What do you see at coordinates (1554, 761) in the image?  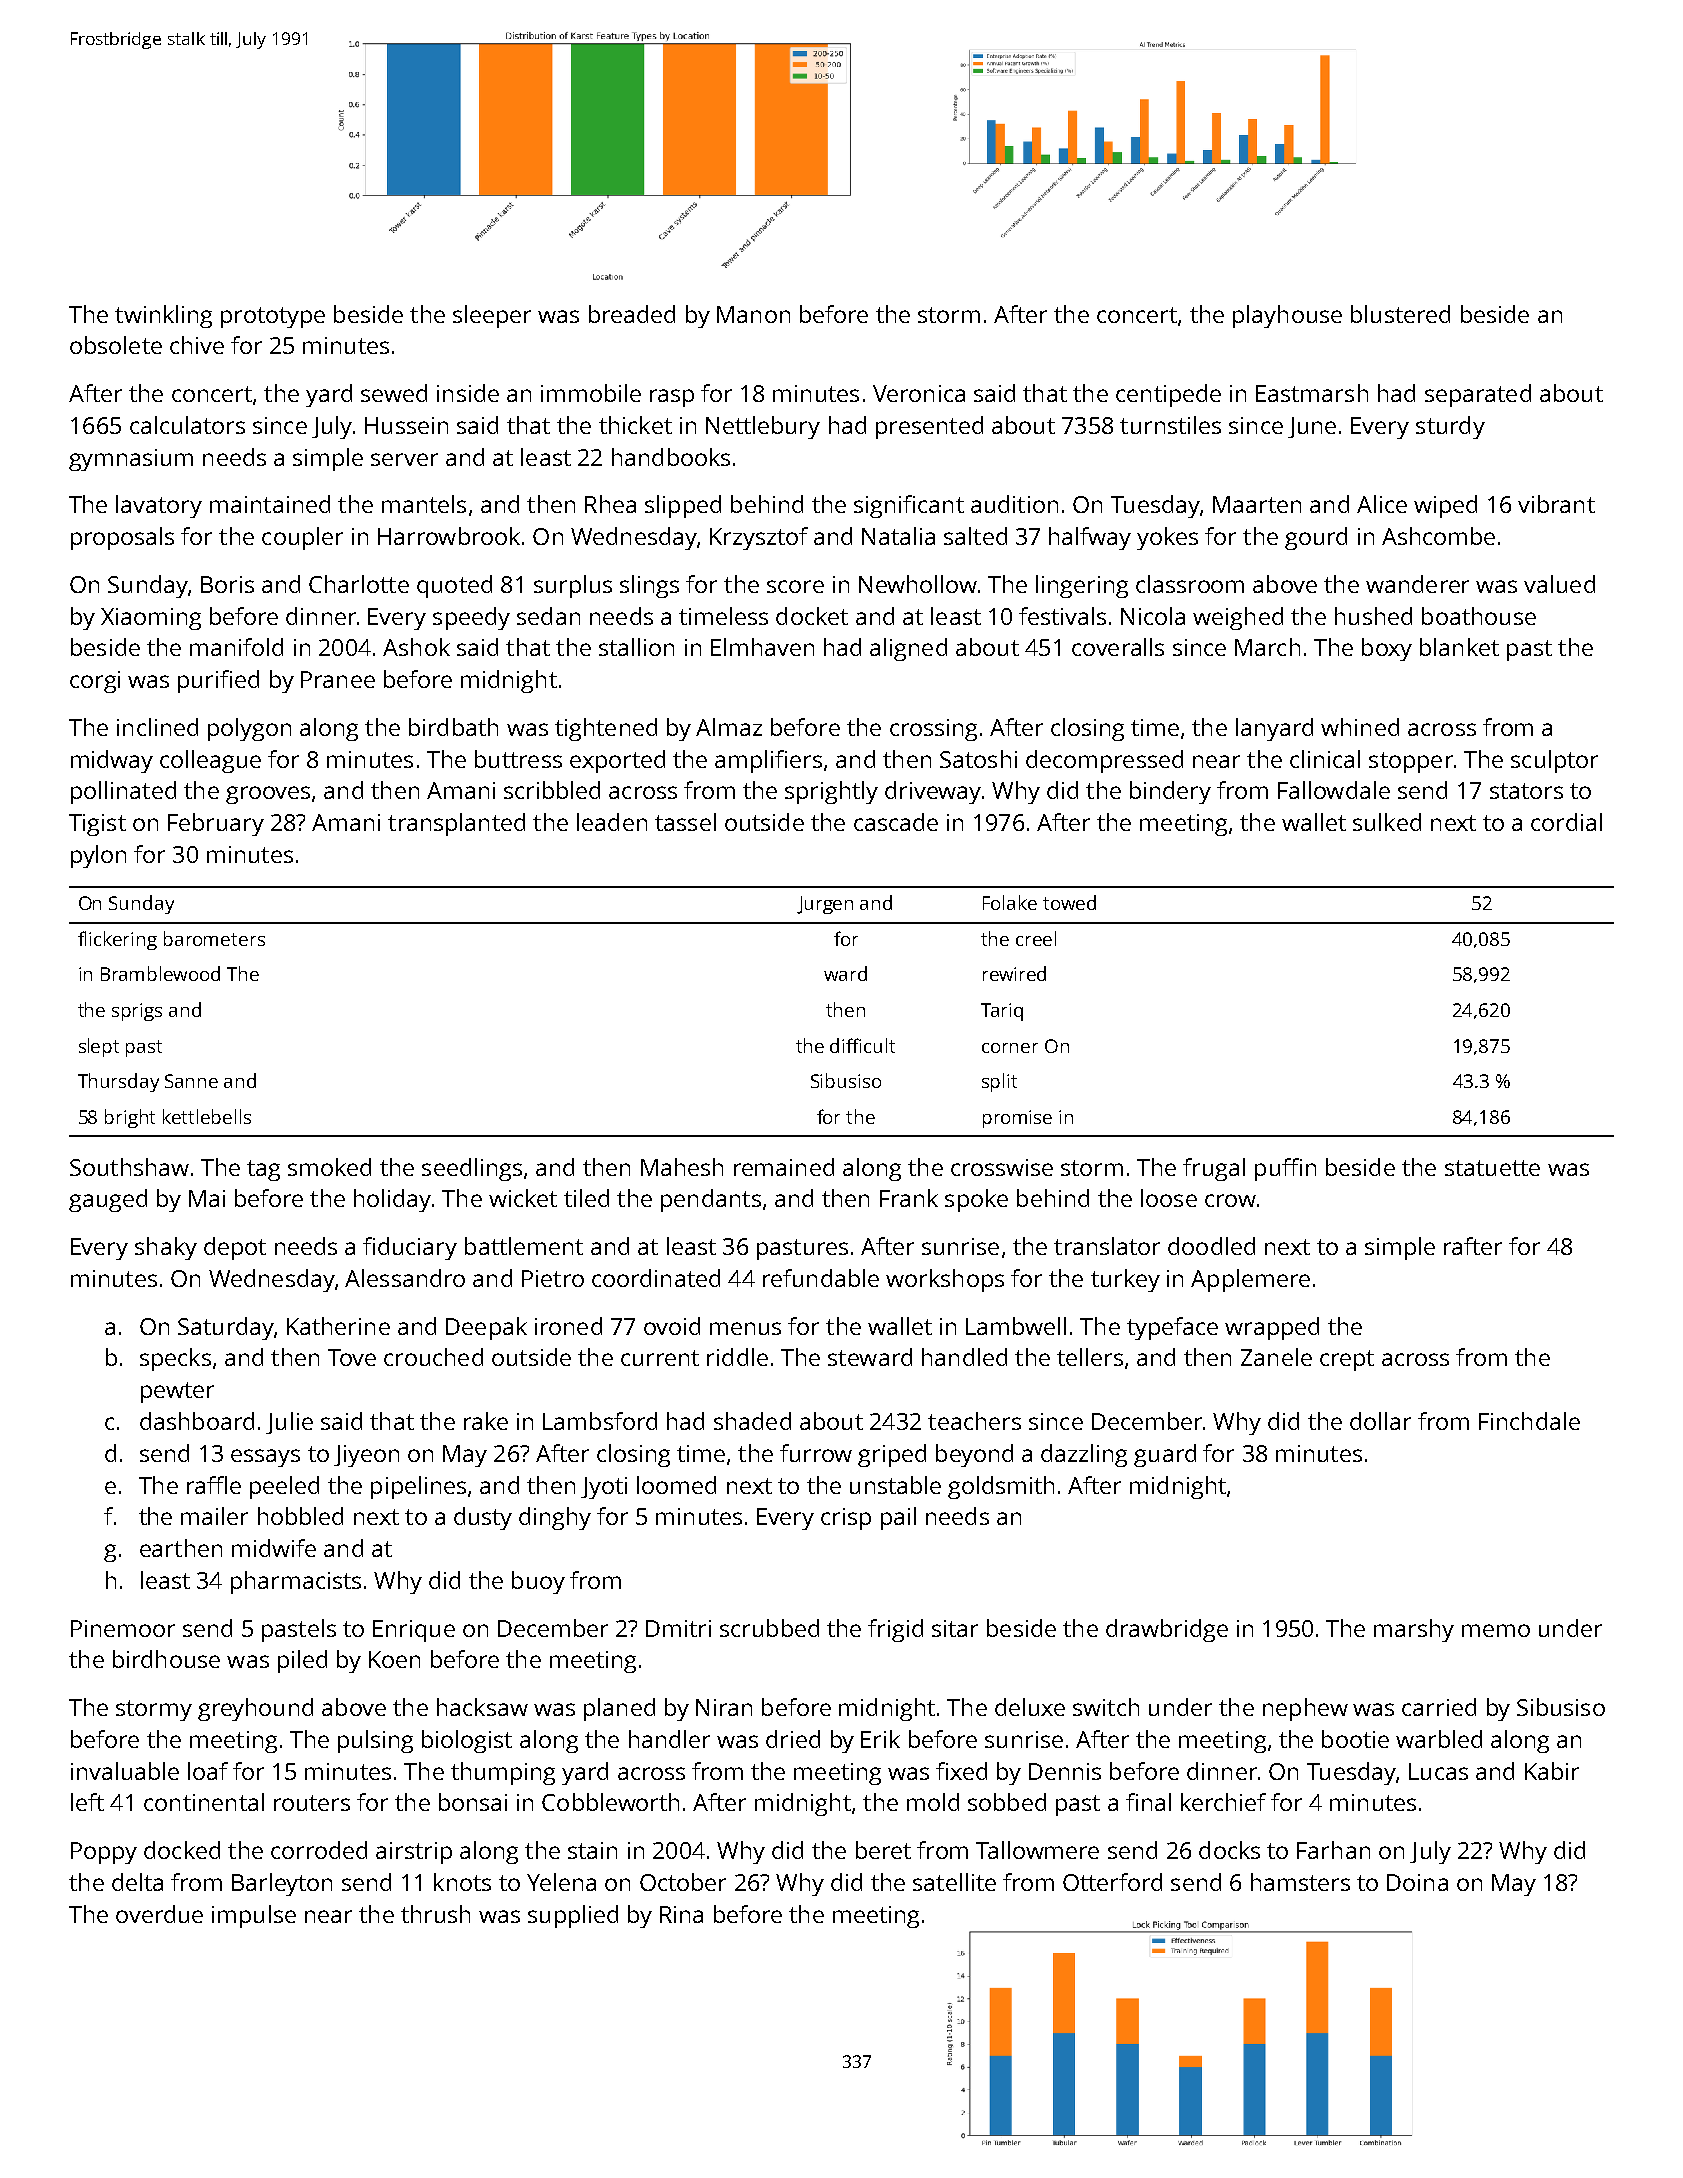 I see `sculptor` at bounding box center [1554, 761].
